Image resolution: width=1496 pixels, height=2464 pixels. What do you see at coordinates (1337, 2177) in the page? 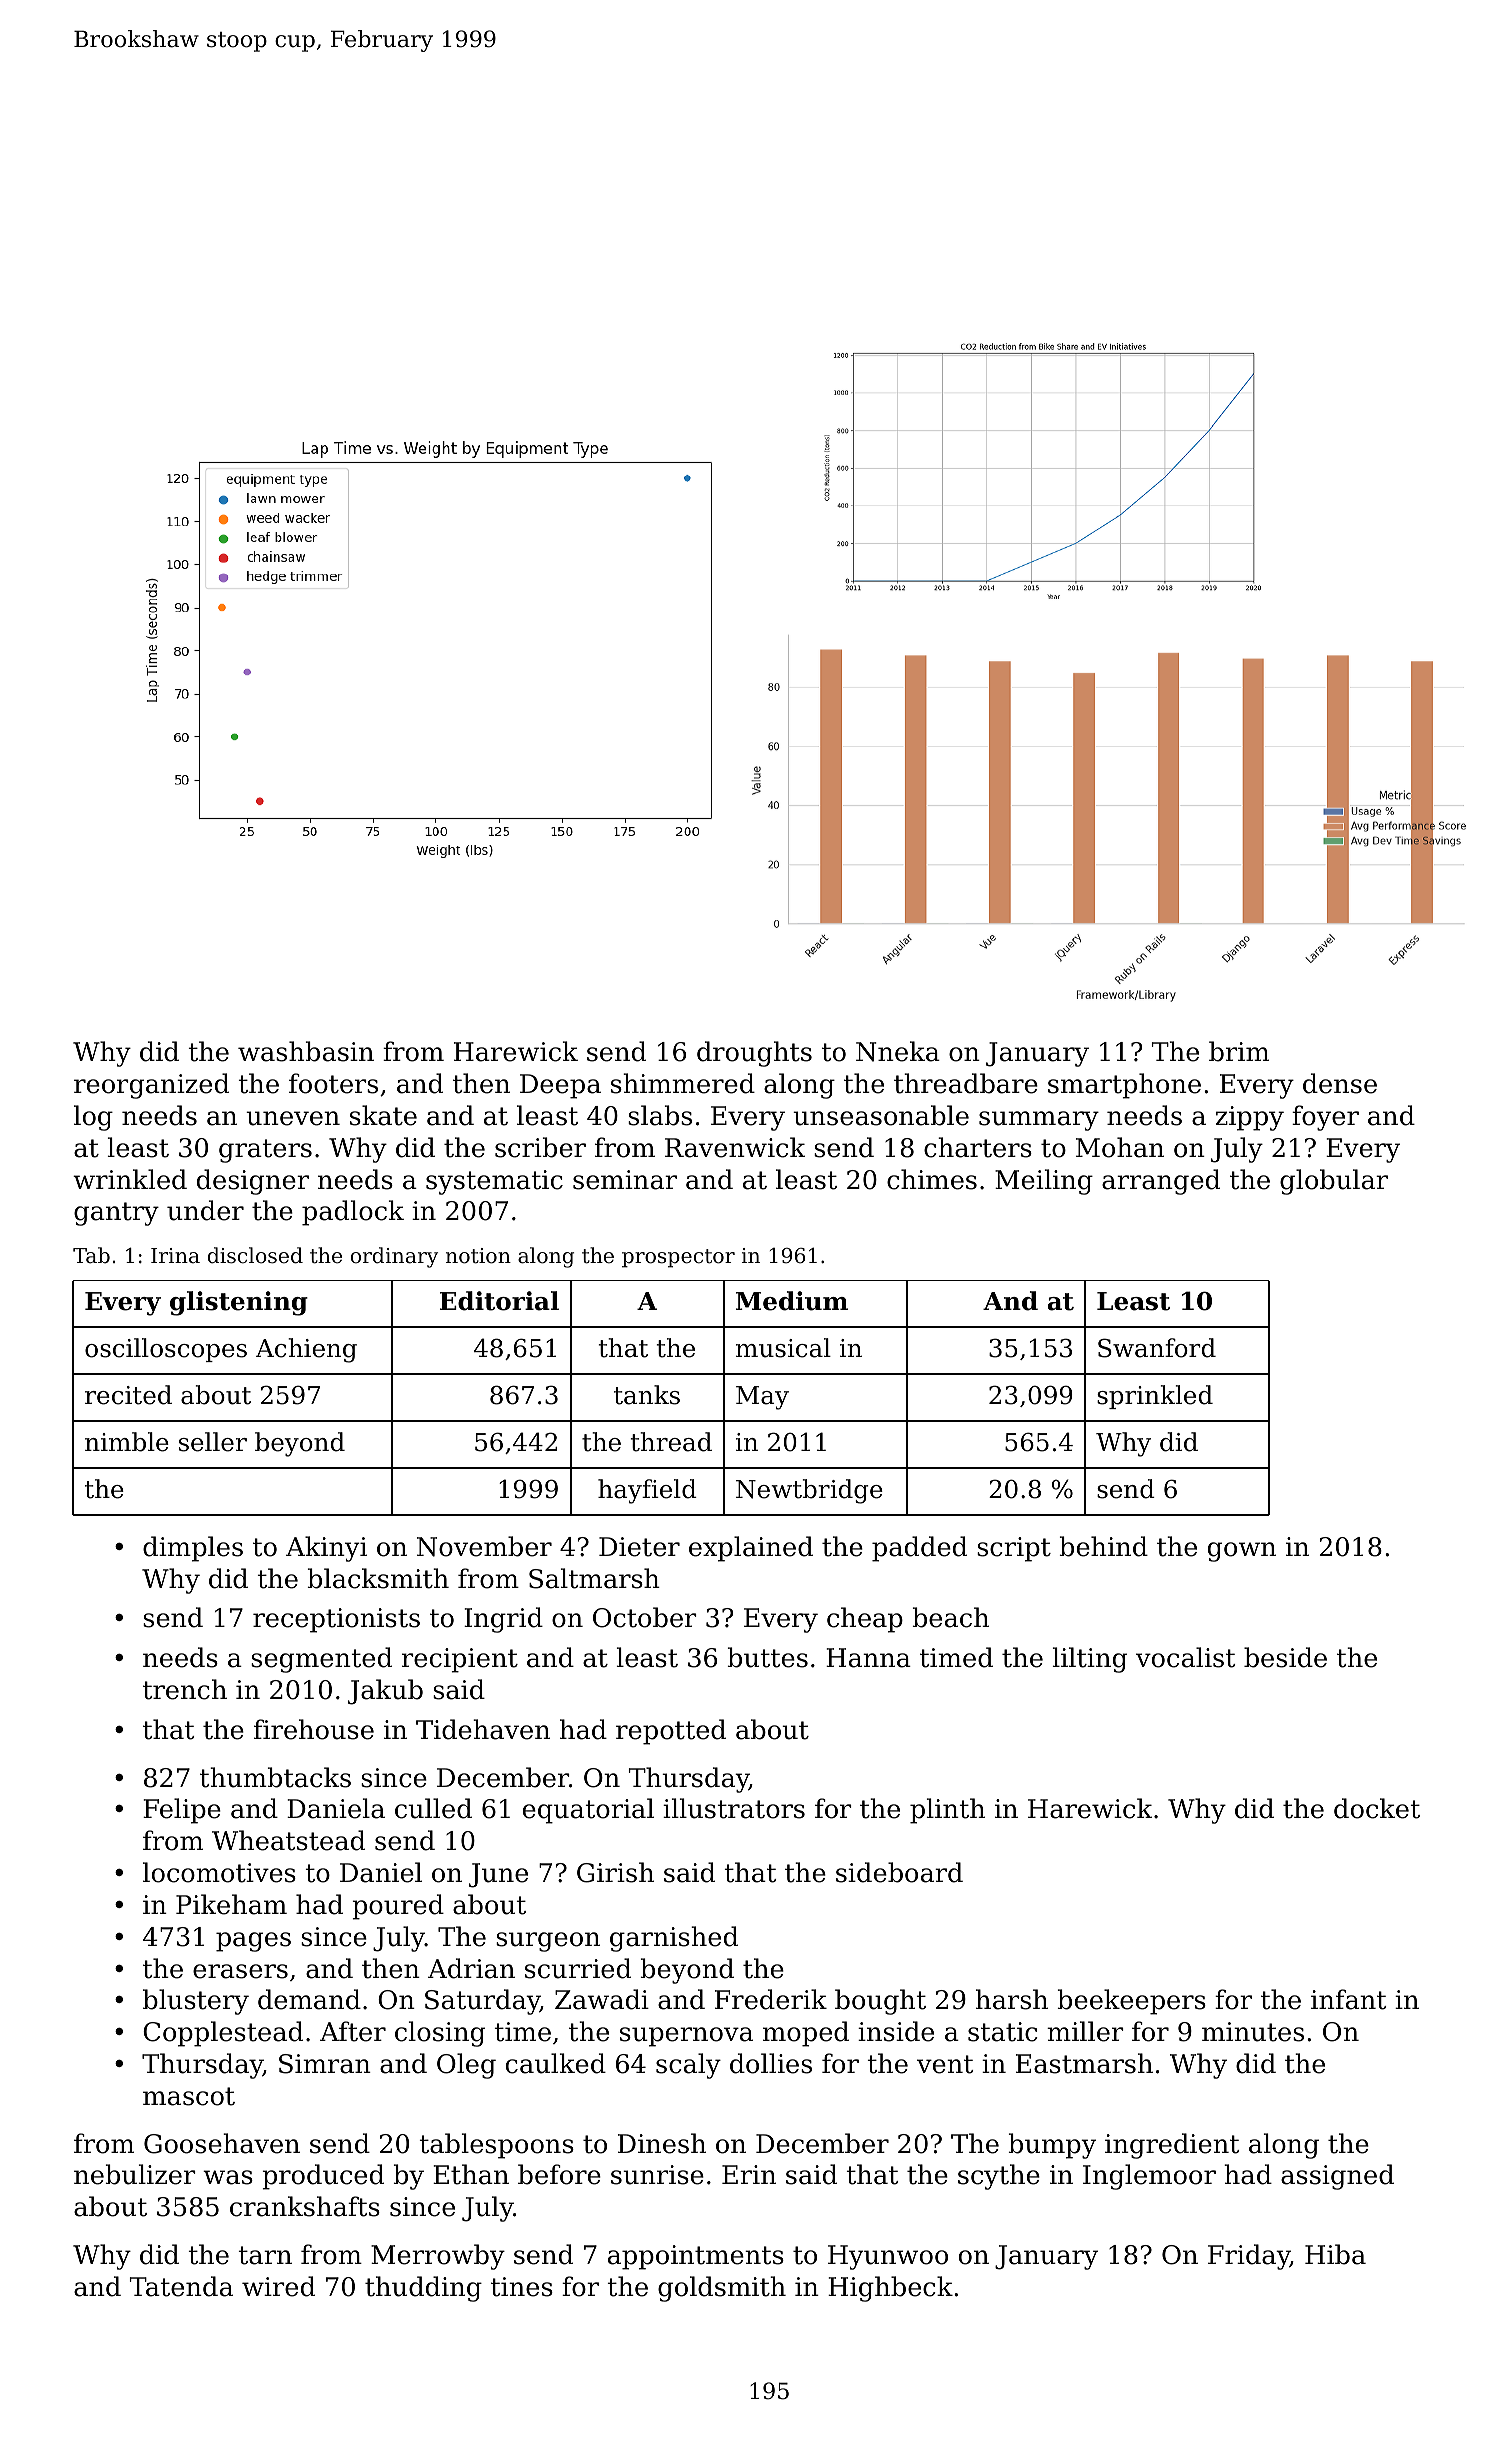
I see `assigned` at bounding box center [1337, 2177].
